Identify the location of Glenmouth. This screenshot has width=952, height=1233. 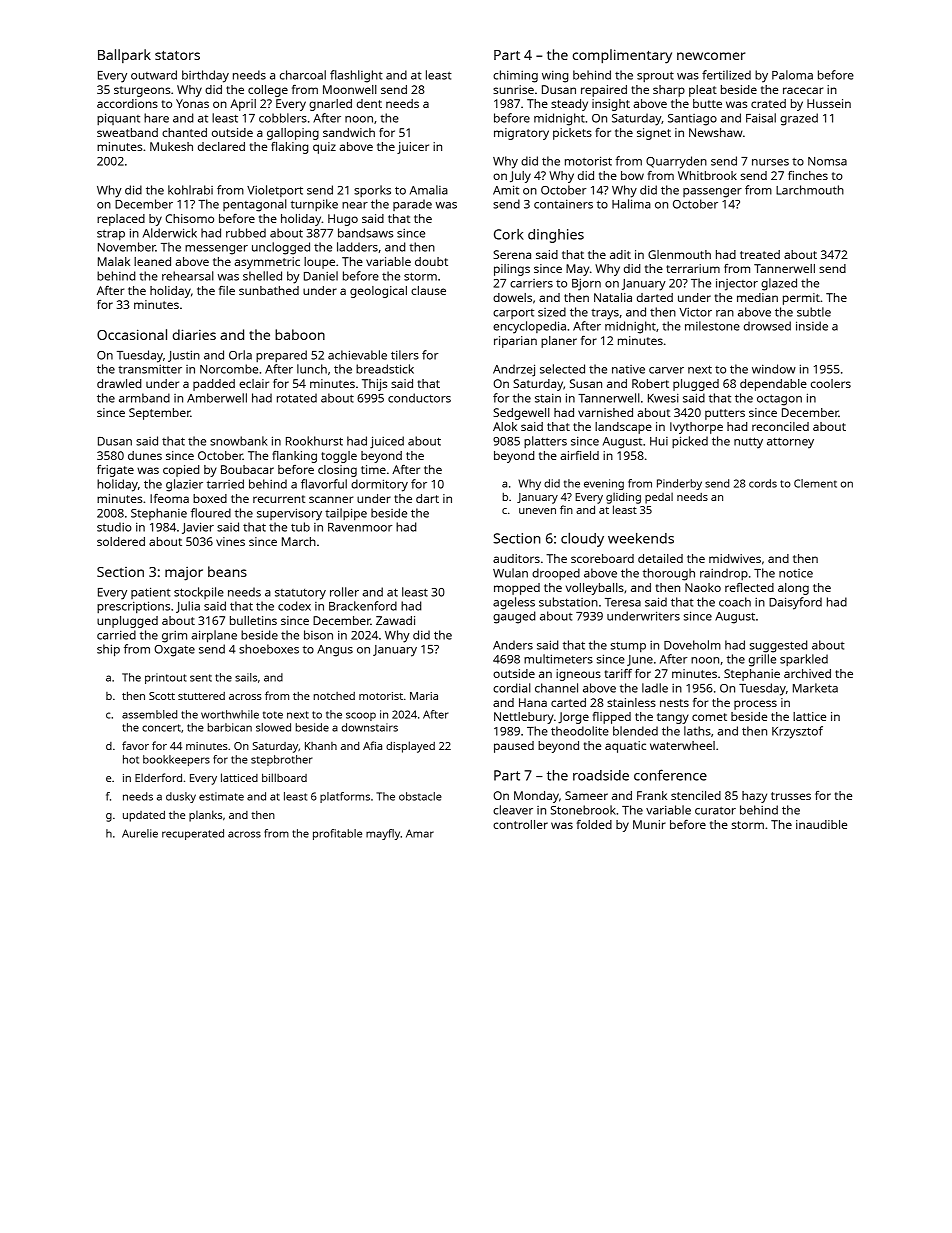
(679, 254).
